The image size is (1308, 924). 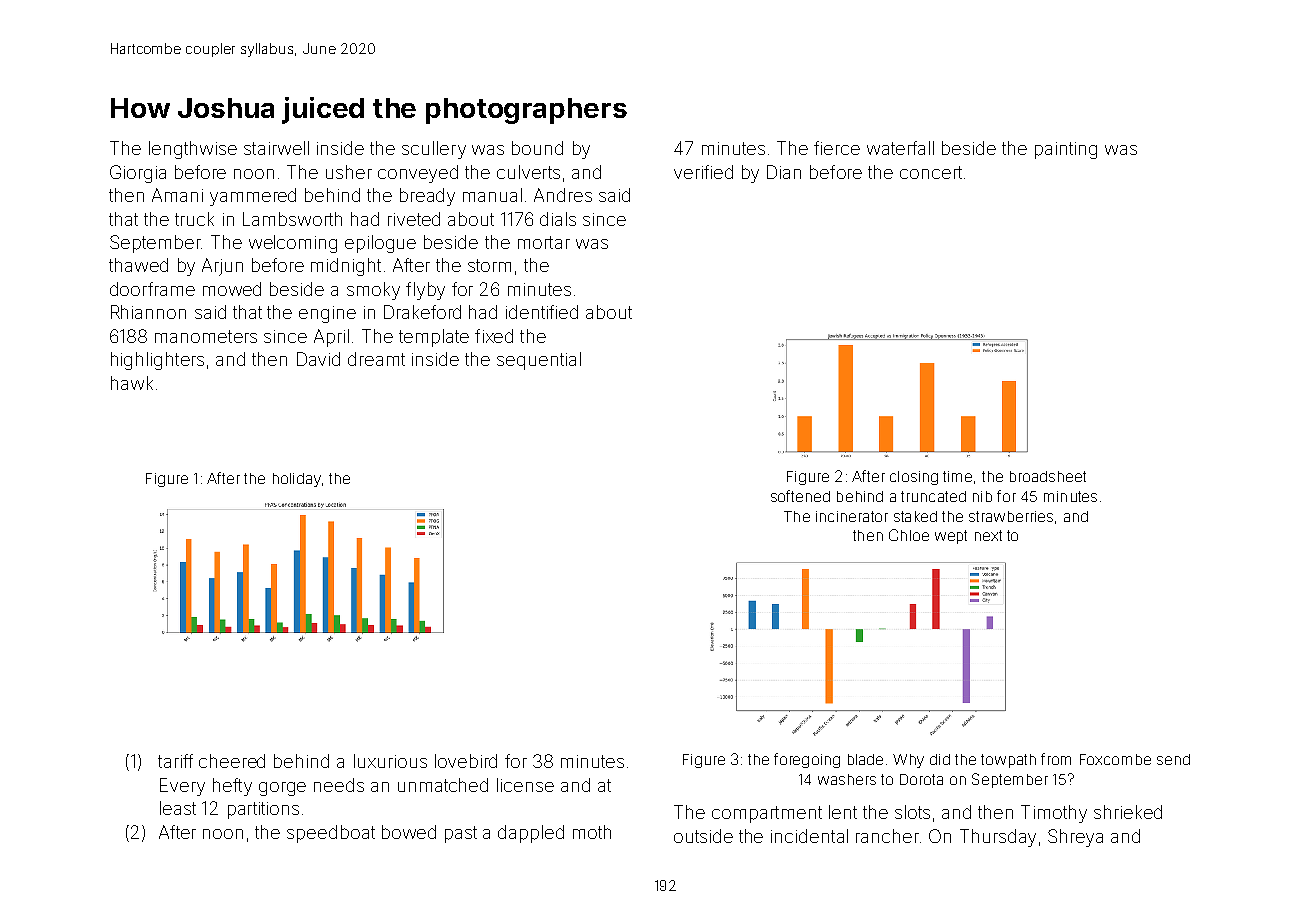 I want to click on next, so click(x=988, y=535).
